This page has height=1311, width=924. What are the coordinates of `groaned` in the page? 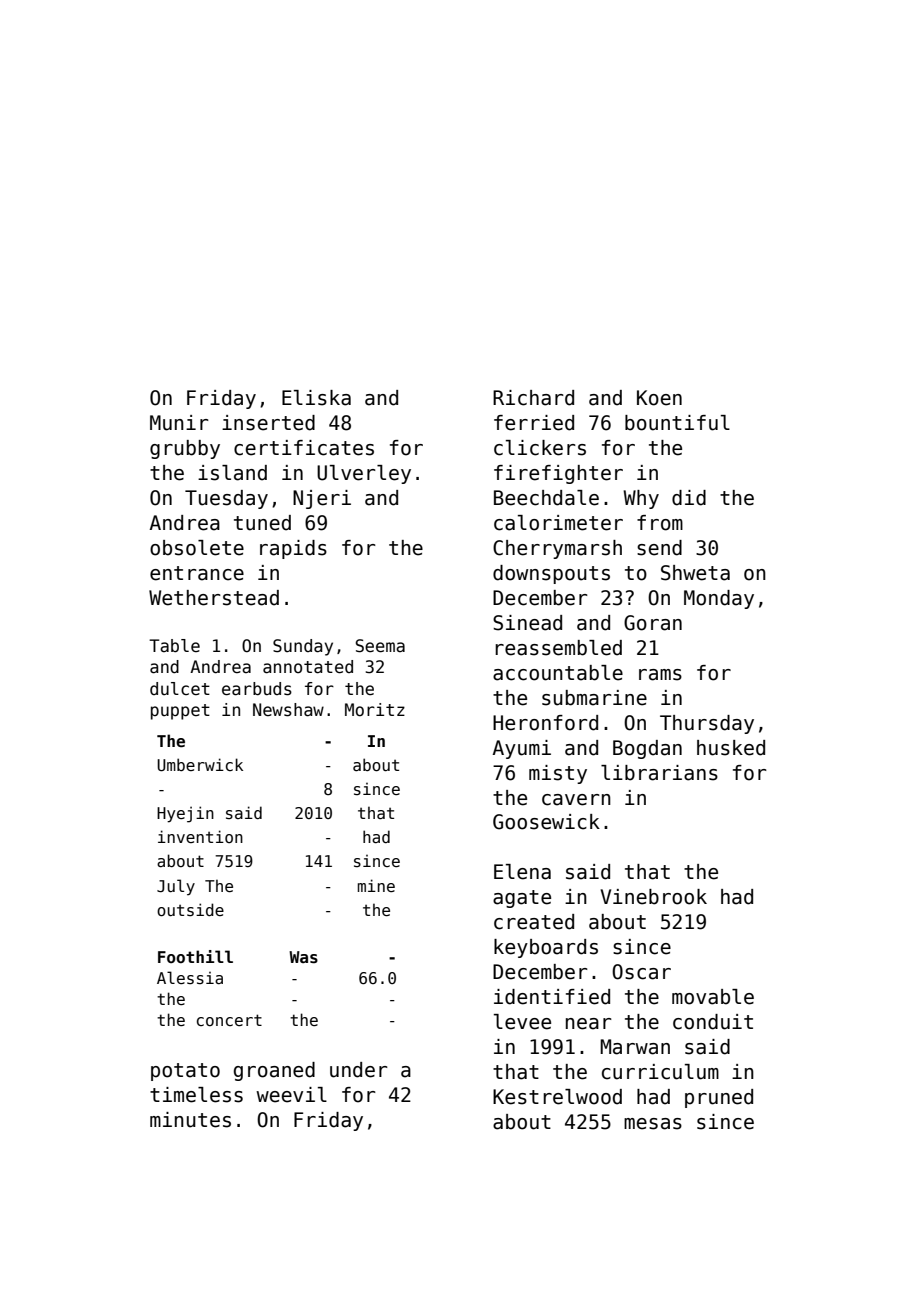 It's located at (274, 1071).
